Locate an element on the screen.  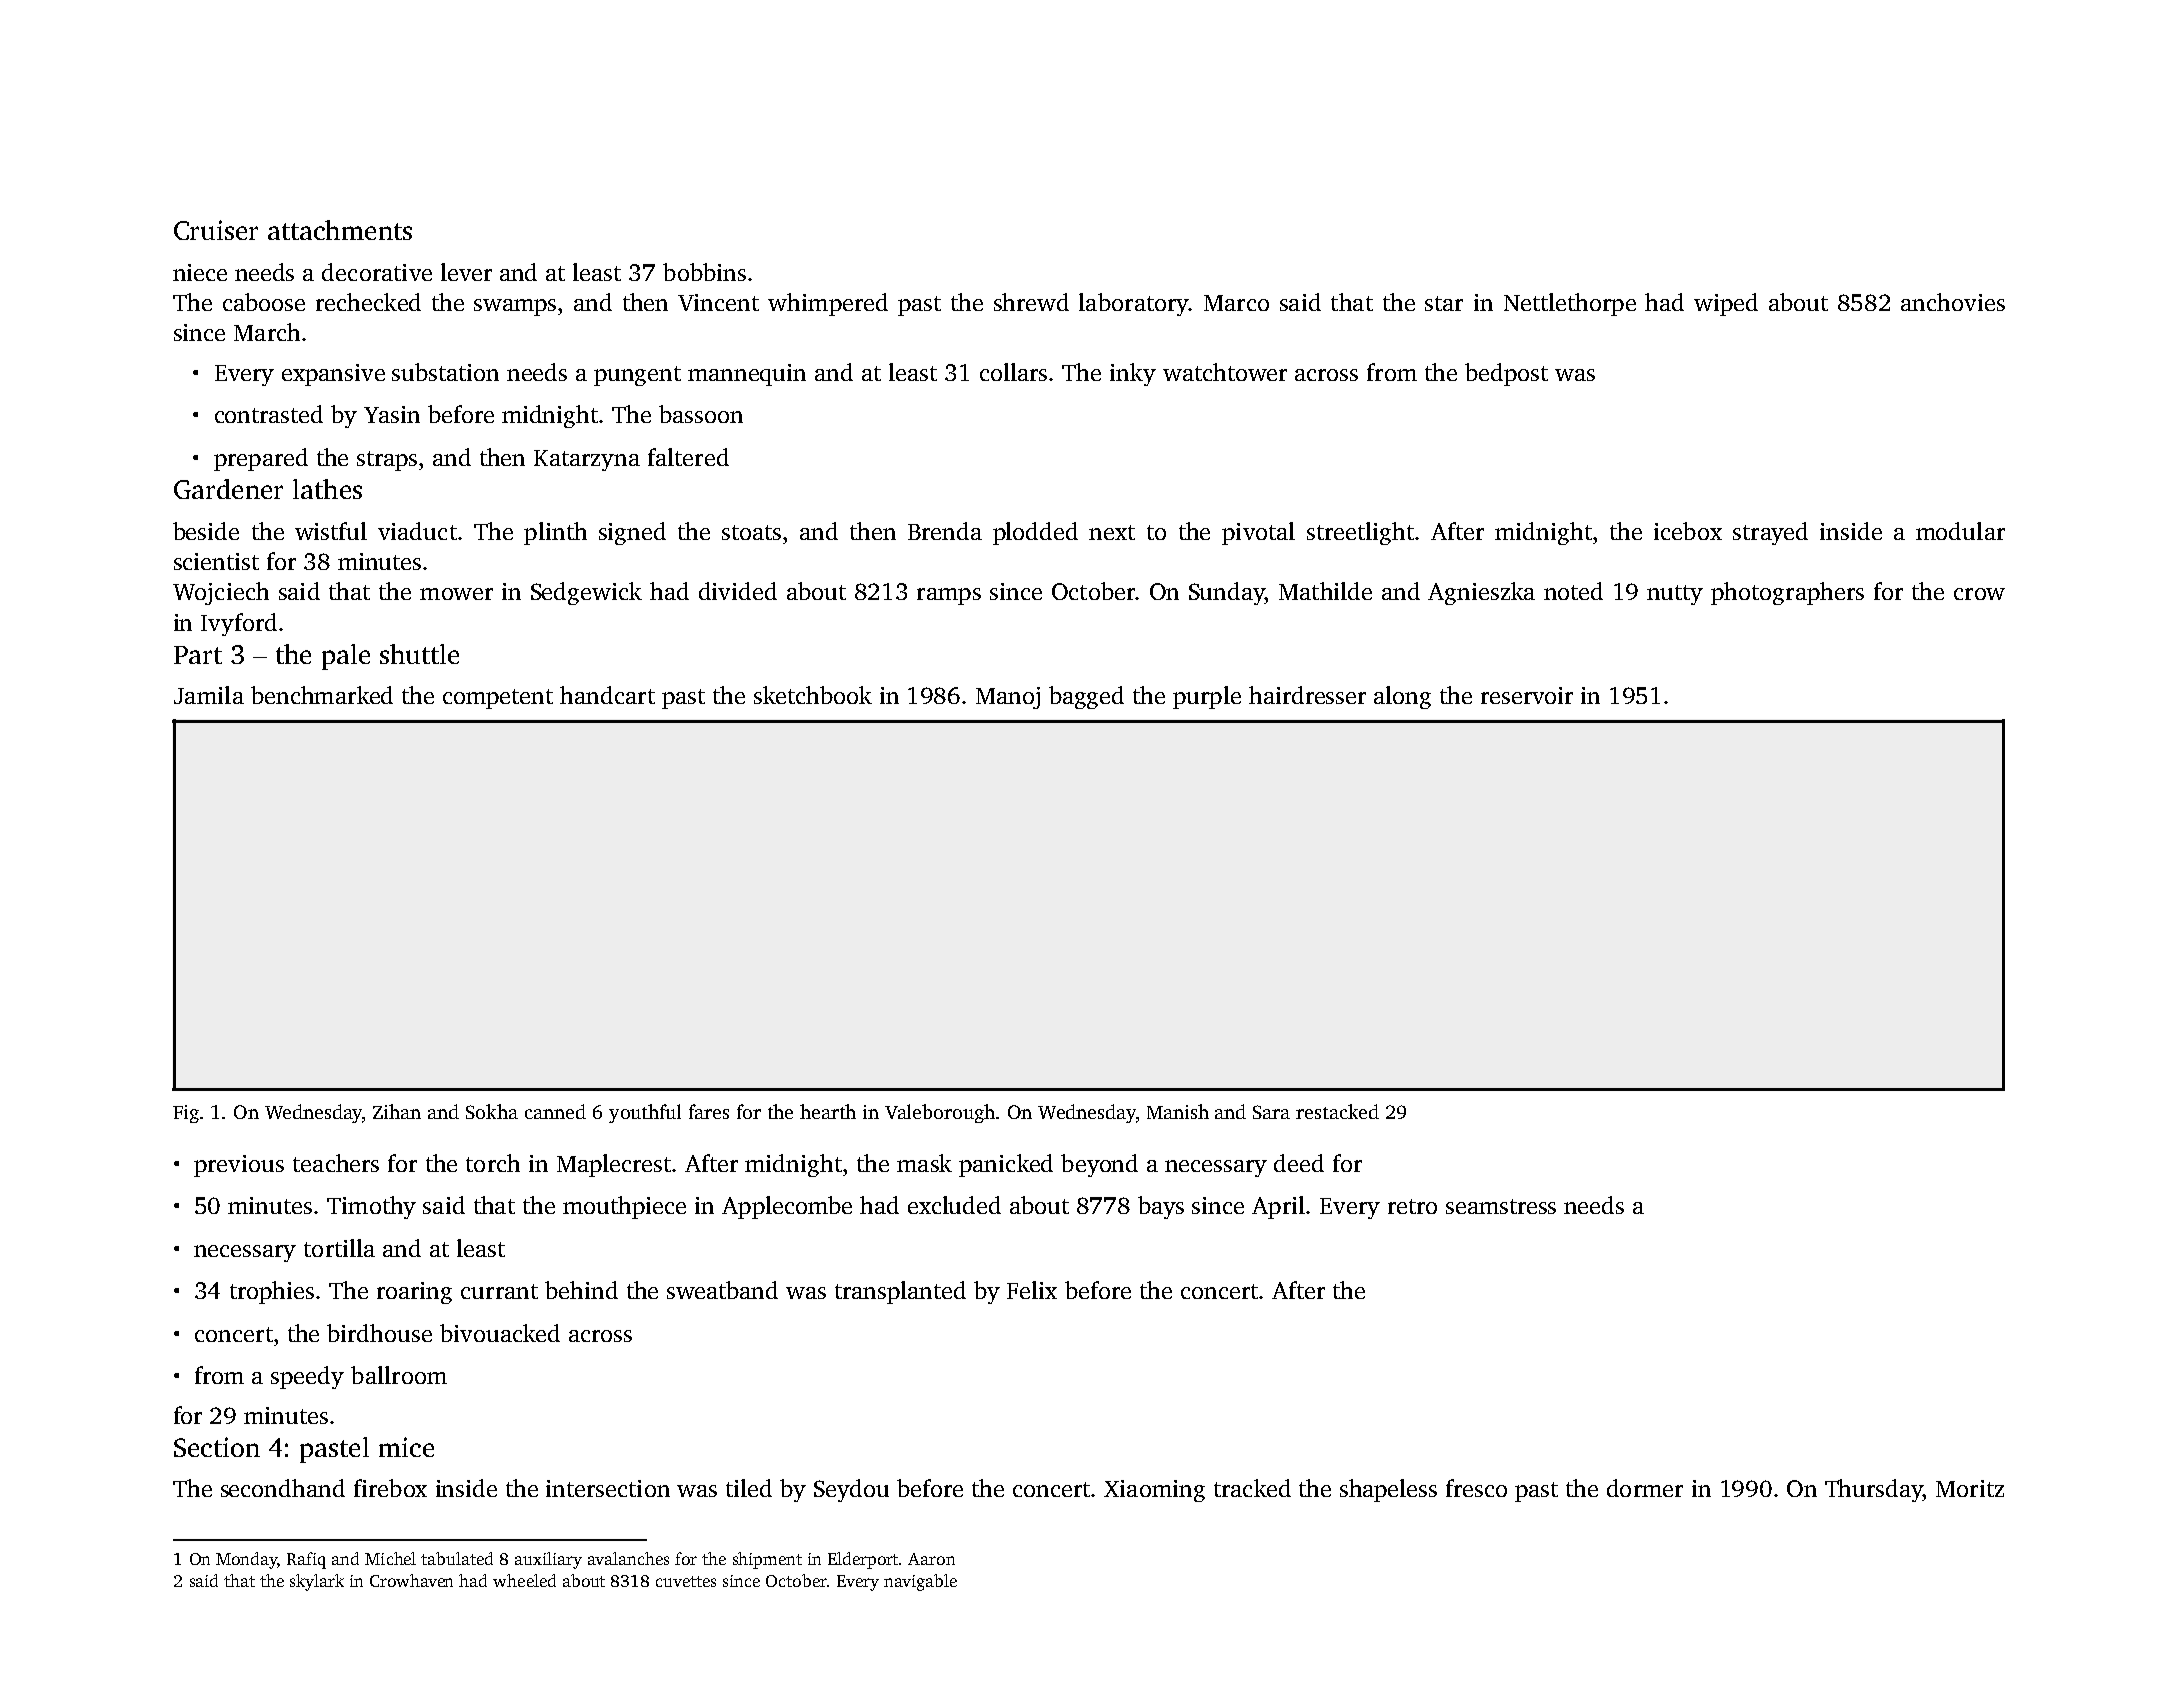
Sunday is located at coordinates (1227, 593).
